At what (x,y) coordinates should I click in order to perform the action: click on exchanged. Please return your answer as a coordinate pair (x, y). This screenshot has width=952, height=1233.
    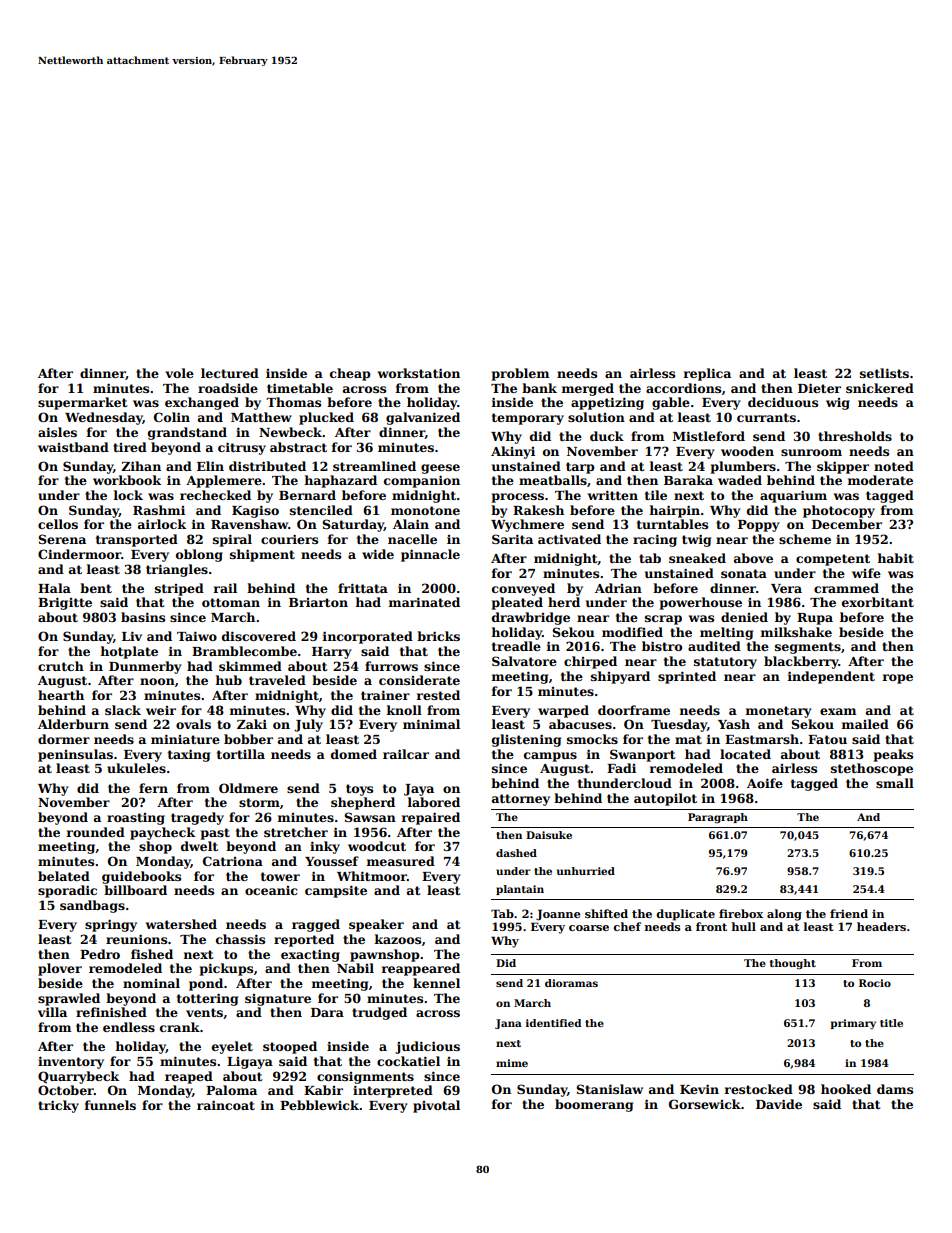
    Looking at the image, I should click on (202, 403).
